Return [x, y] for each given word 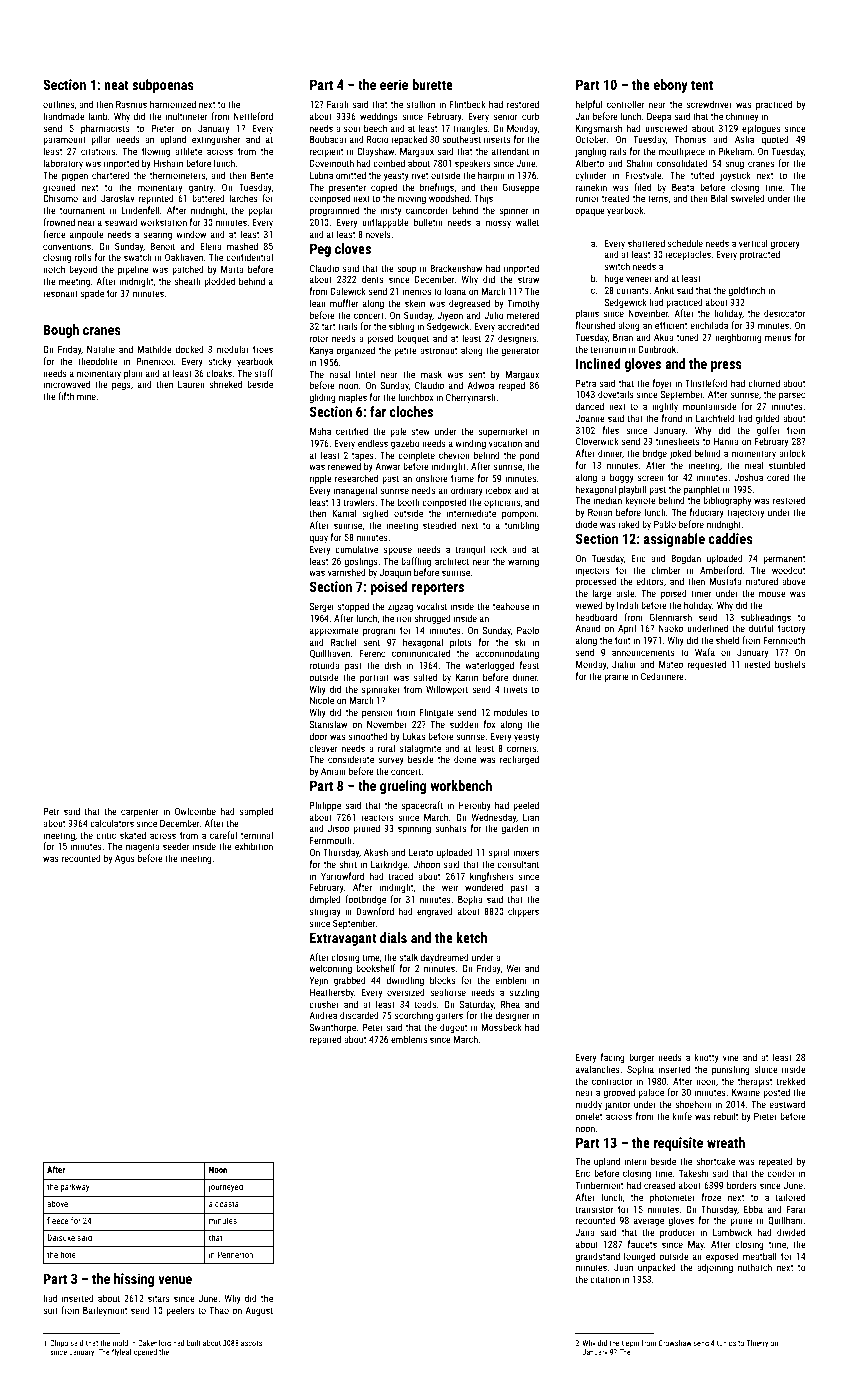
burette [432, 84]
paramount [64, 140]
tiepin [630, 1344]
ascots [251, 1343]
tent [702, 85]
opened [145, 1353]
